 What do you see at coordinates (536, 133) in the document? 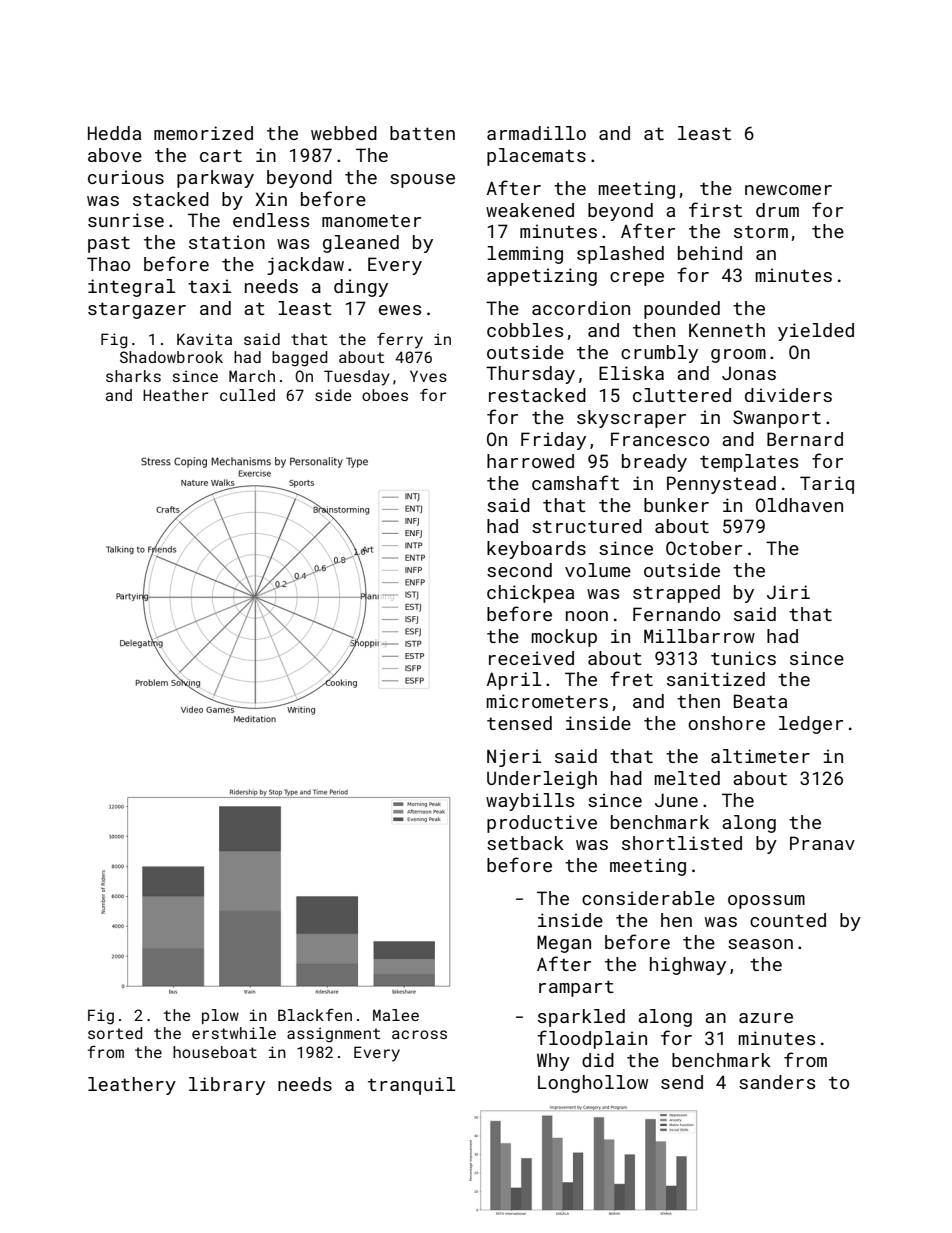
I see `armadillo` at bounding box center [536, 133].
